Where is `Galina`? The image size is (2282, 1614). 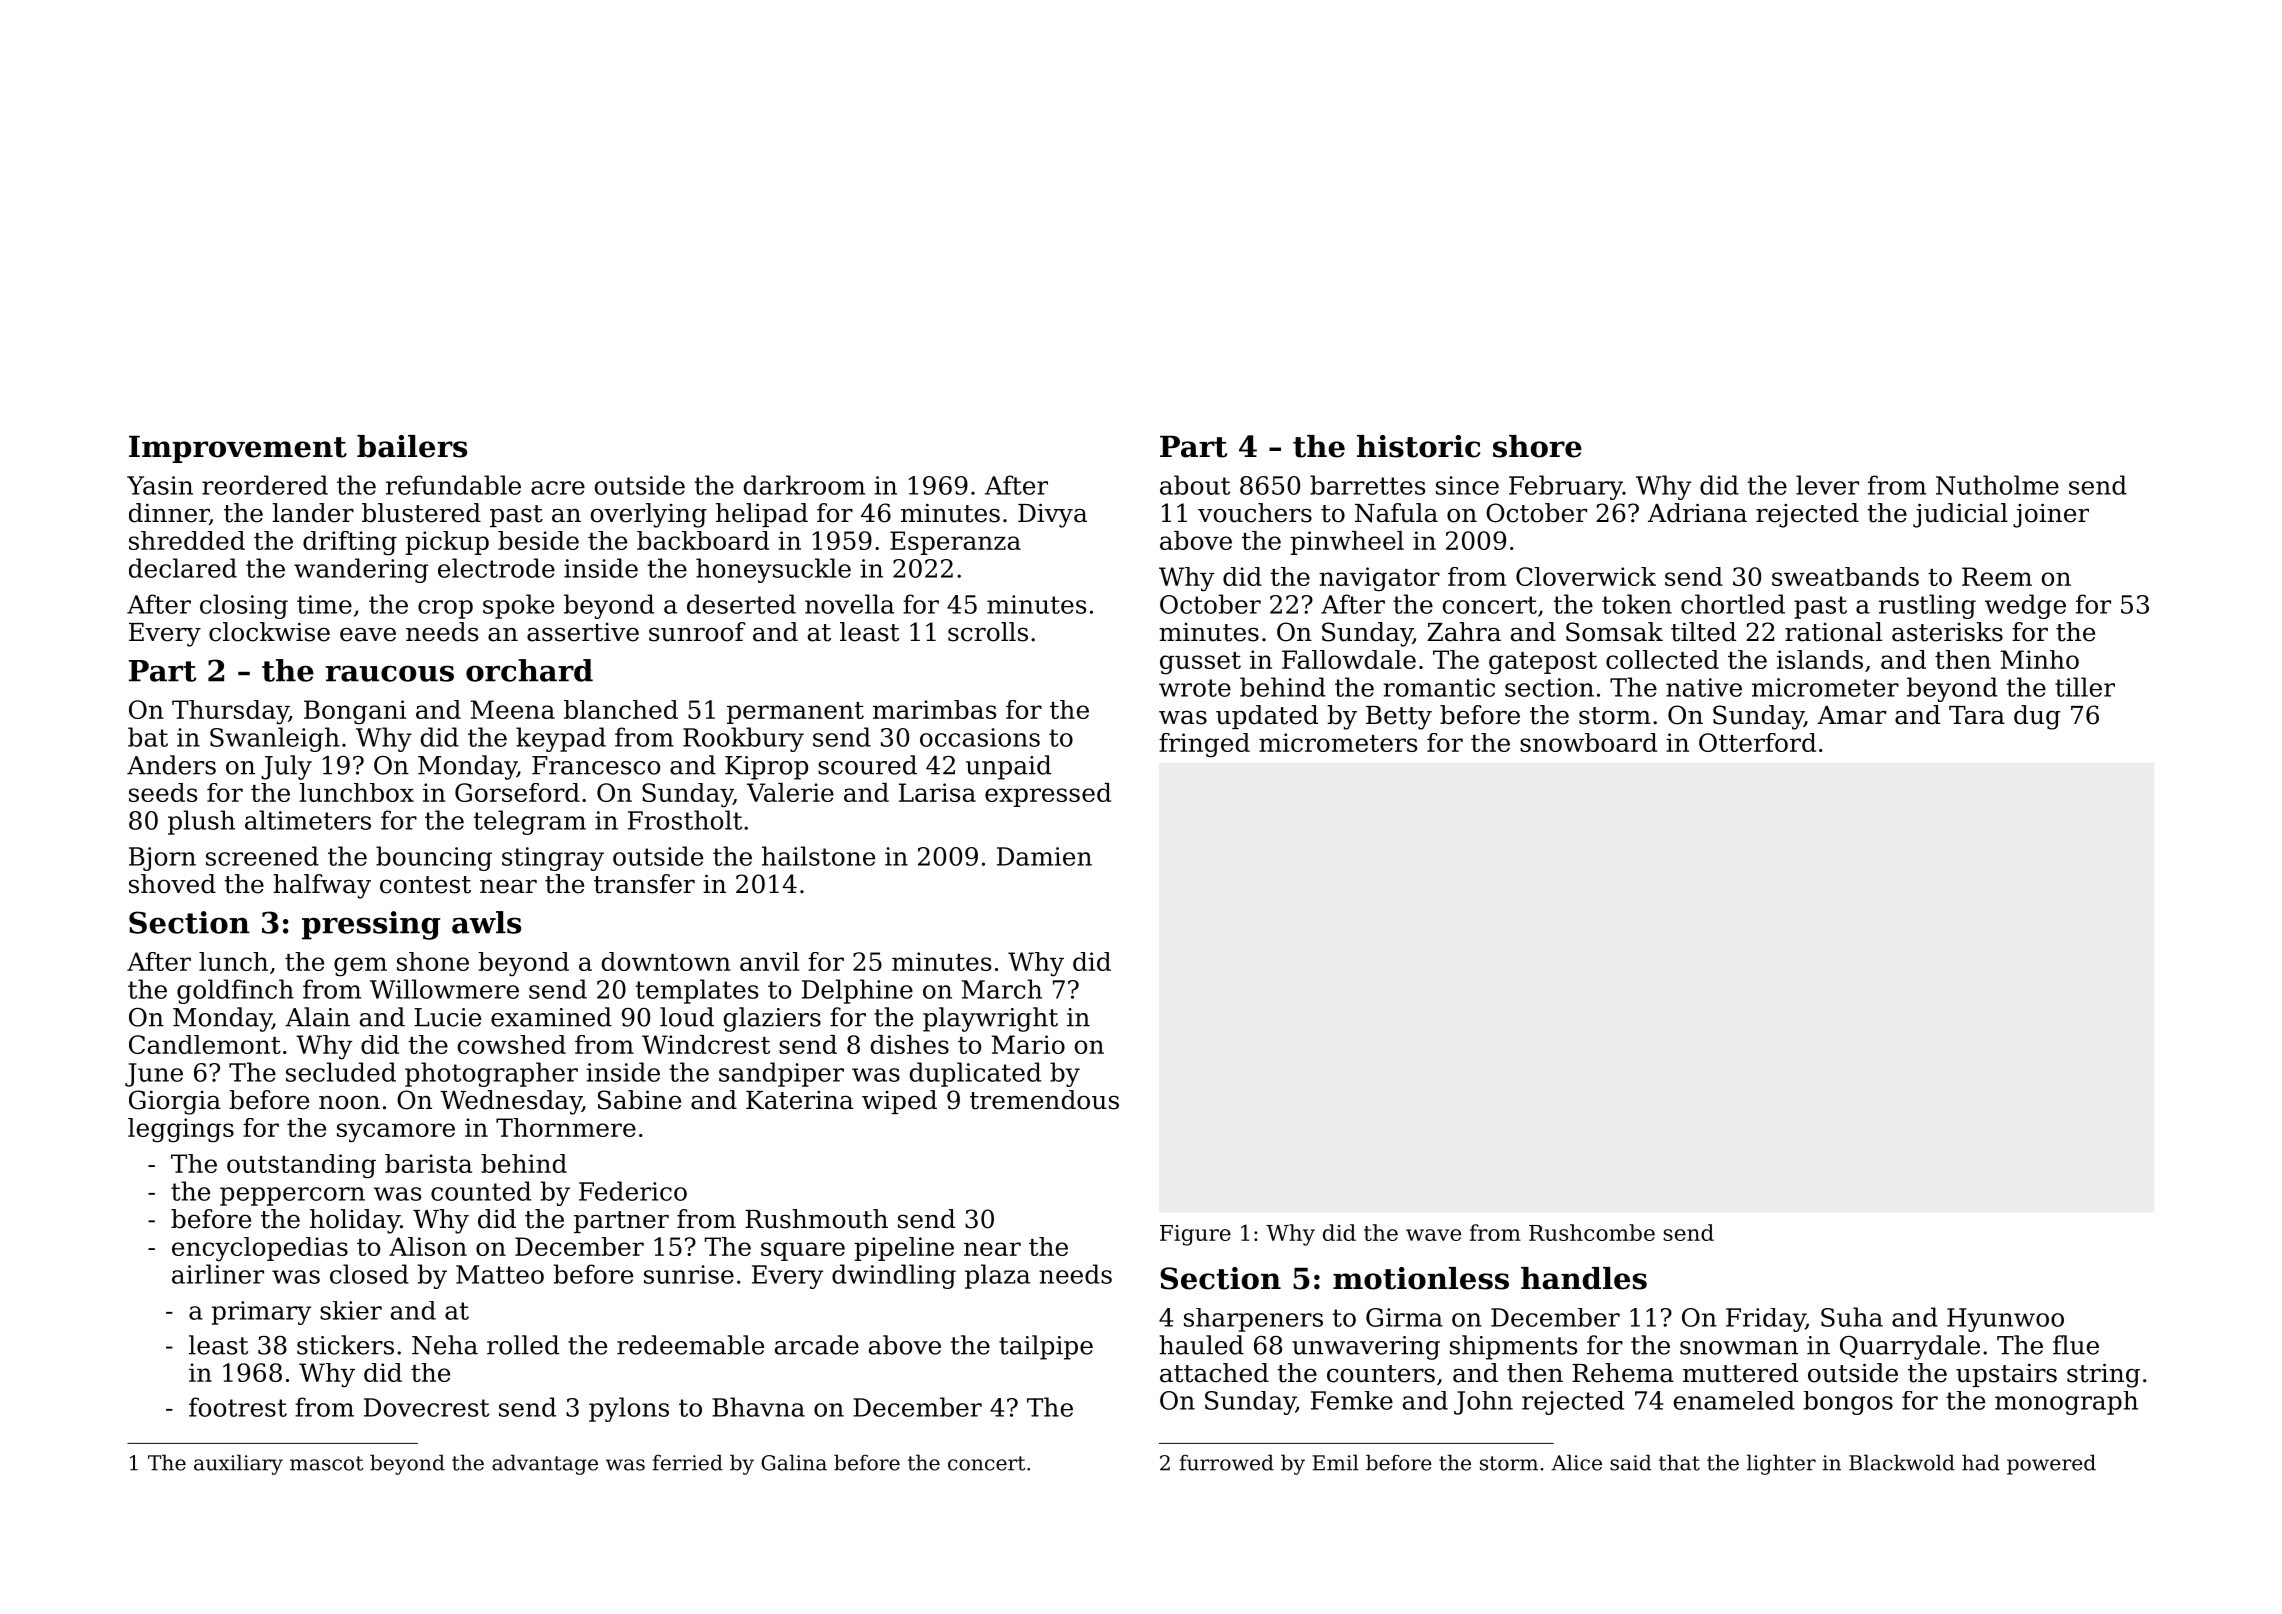
Galina is located at coordinates (794, 1462).
